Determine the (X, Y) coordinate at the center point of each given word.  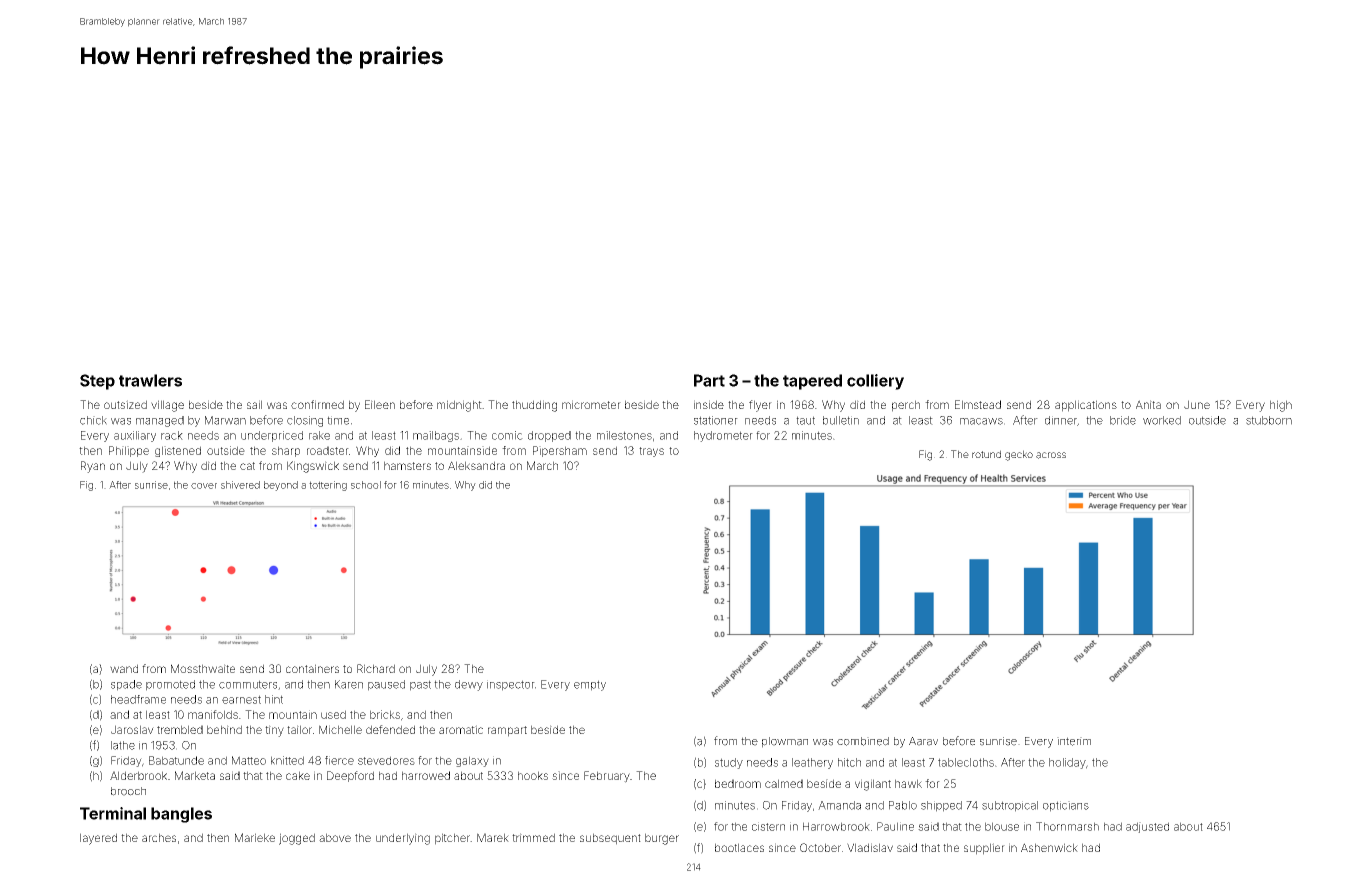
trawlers (150, 380)
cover (204, 486)
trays (651, 452)
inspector (511, 685)
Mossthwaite (203, 668)
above (335, 837)
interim (1074, 741)
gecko (1019, 455)
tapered (812, 382)
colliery (875, 382)
